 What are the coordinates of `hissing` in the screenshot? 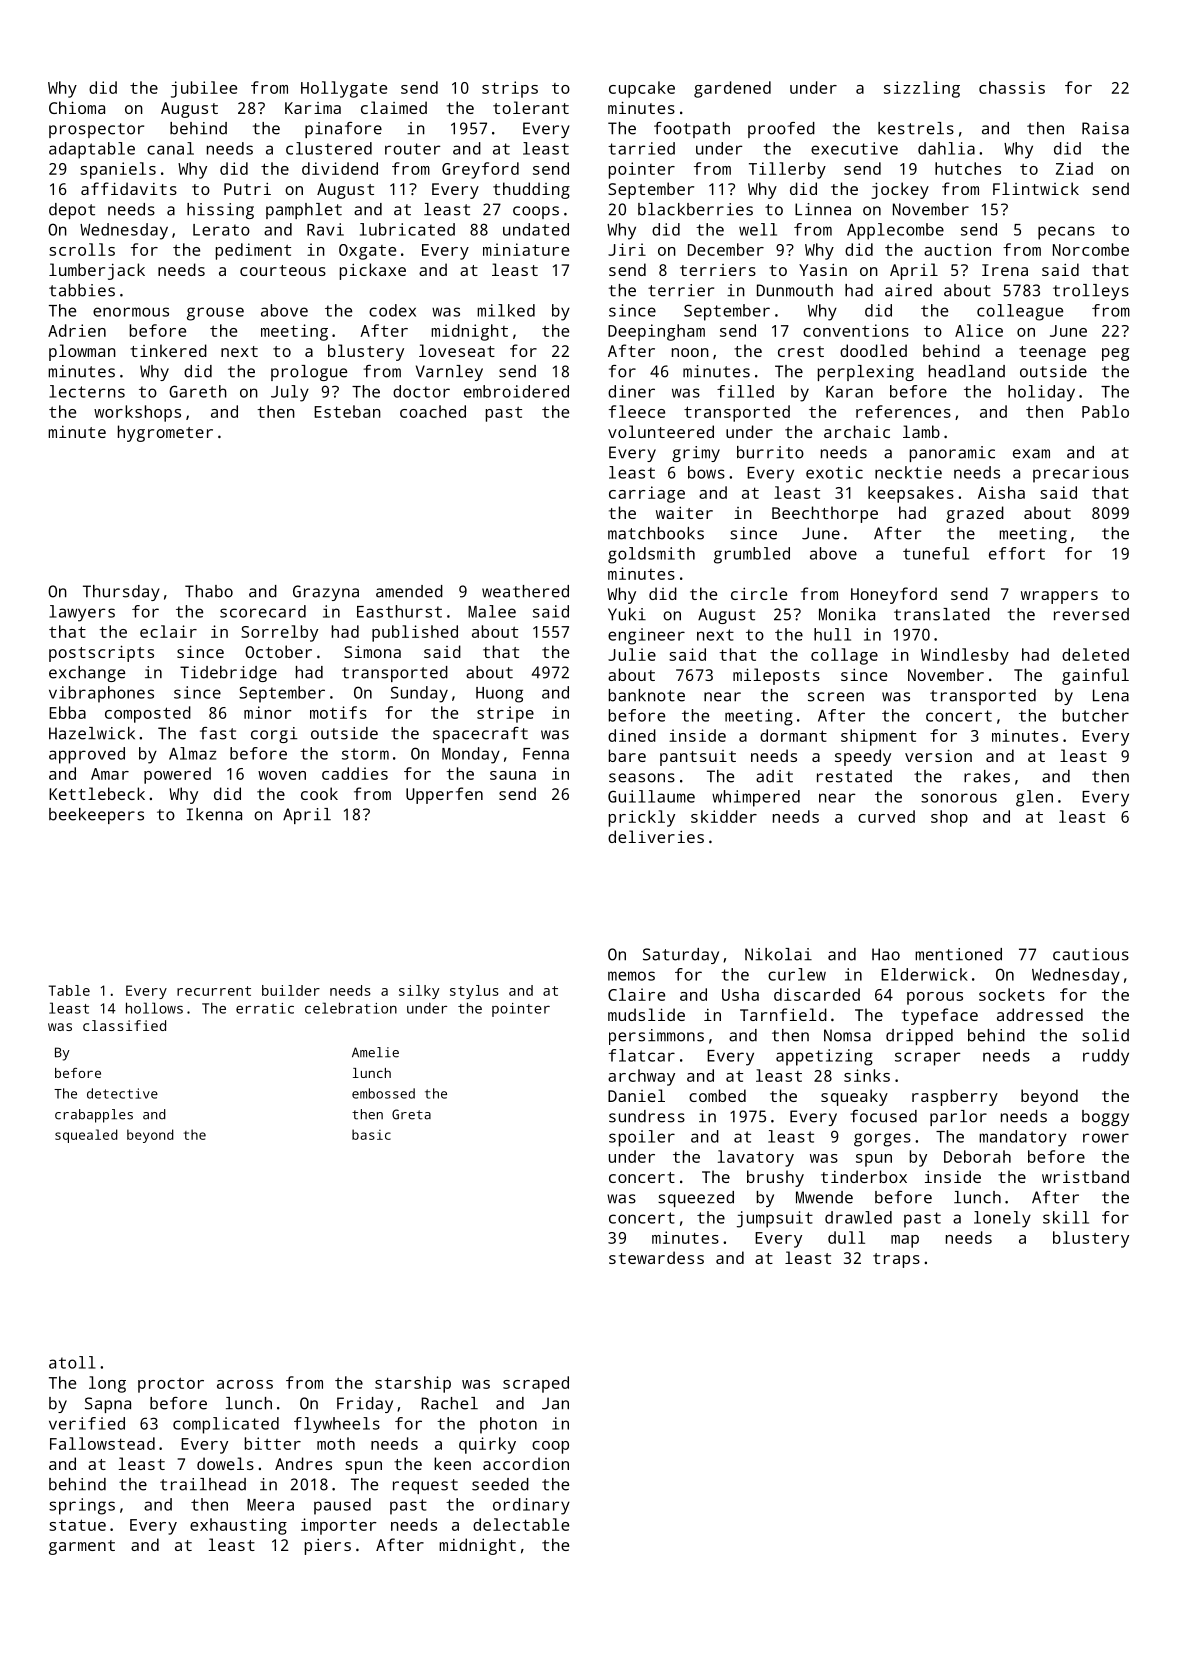 It's located at (220, 211).
